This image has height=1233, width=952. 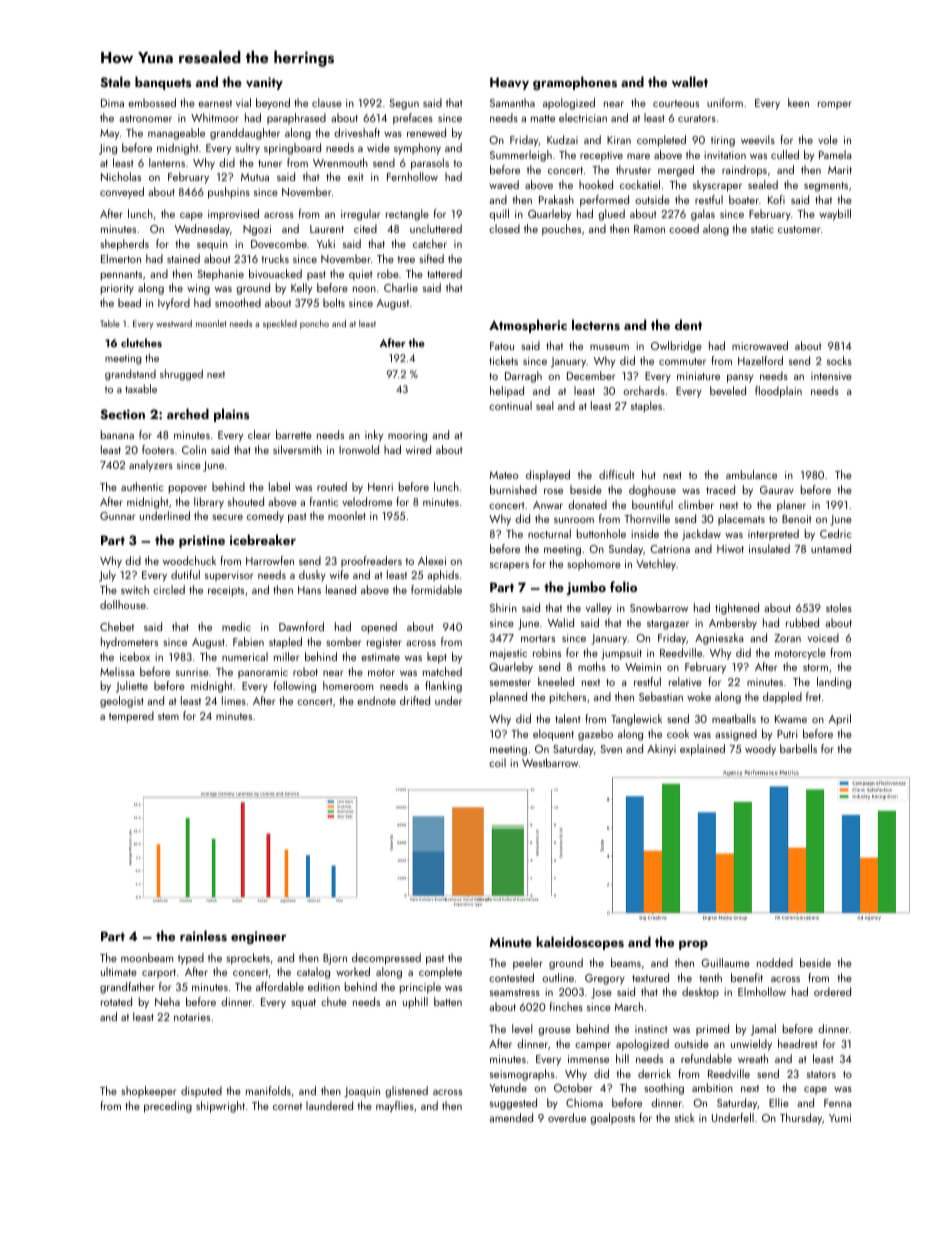 What do you see at coordinates (503, 607) in the image?
I see `Shirin` at bounding box center [503, 607].
